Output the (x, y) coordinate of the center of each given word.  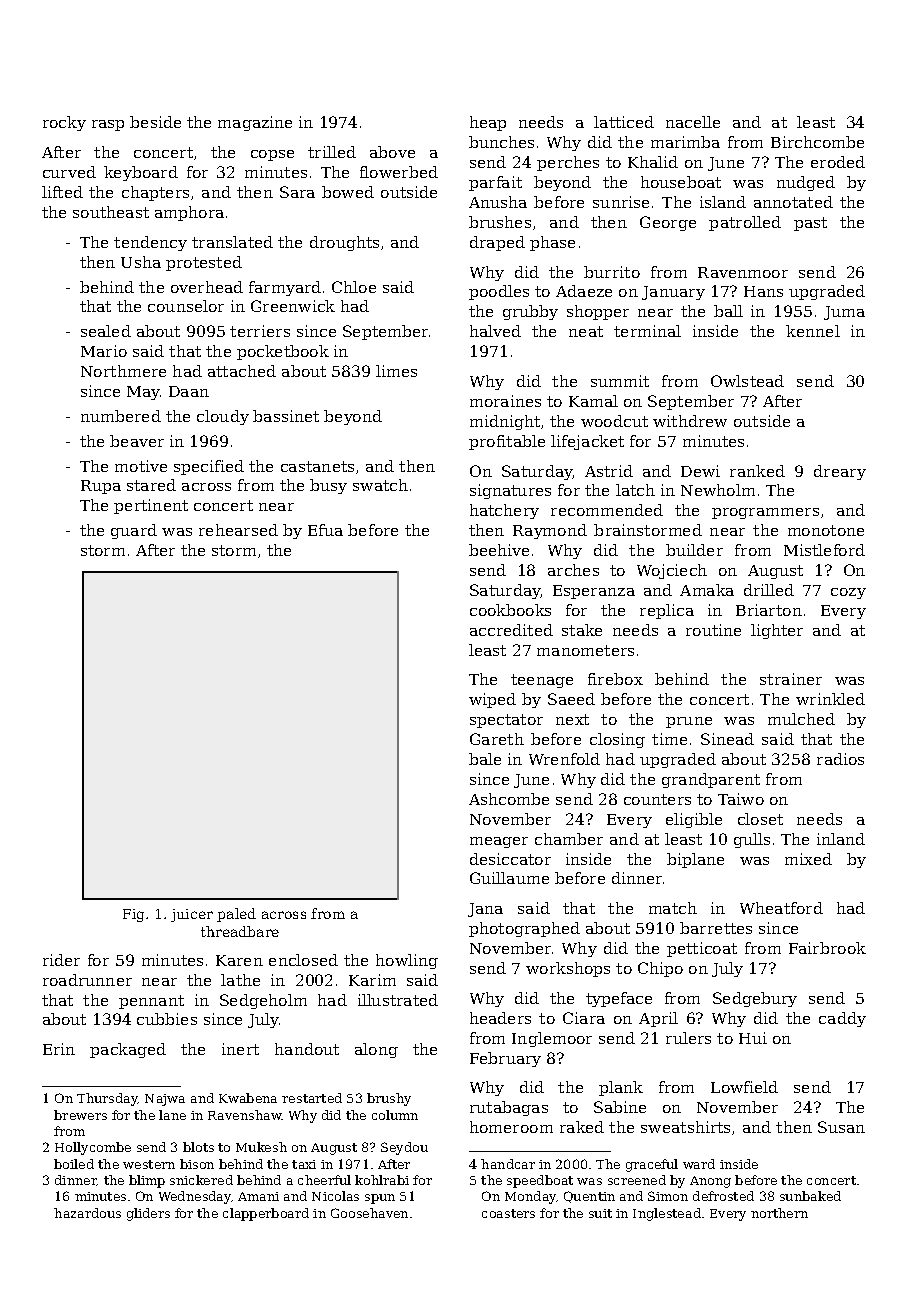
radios (840, 759)
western (149, 1164)
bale (485, 759)
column (395, 1115)
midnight (505, 422)
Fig (133, 915)
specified (209, 467)
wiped (492, 700)
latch (635, 490)
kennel (813, 331)
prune (689, 722)
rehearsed (238, 530)
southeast (111, 212)
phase (552, 243)
